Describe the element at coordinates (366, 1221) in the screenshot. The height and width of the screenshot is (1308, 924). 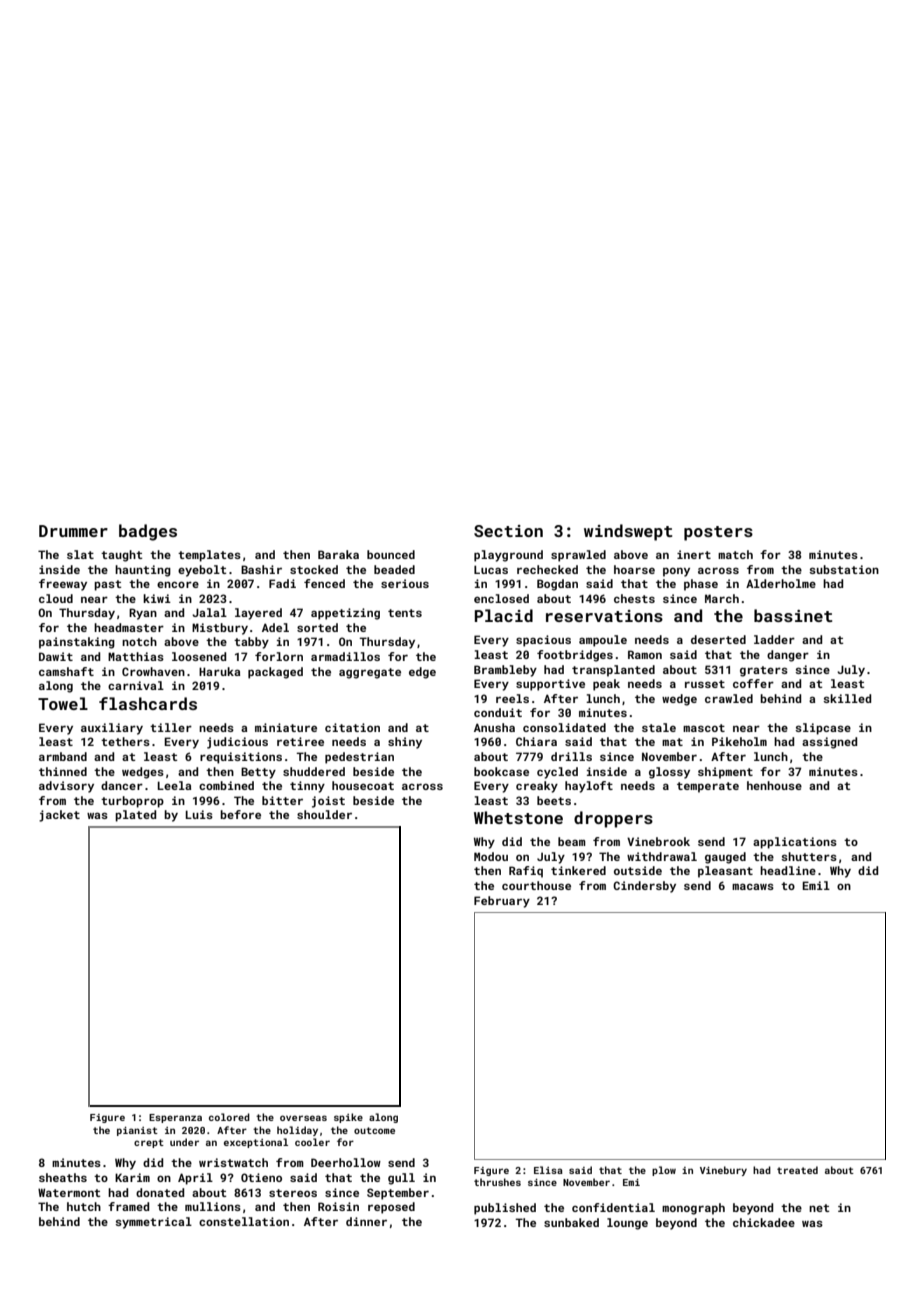
I see `dinner` at that location.
